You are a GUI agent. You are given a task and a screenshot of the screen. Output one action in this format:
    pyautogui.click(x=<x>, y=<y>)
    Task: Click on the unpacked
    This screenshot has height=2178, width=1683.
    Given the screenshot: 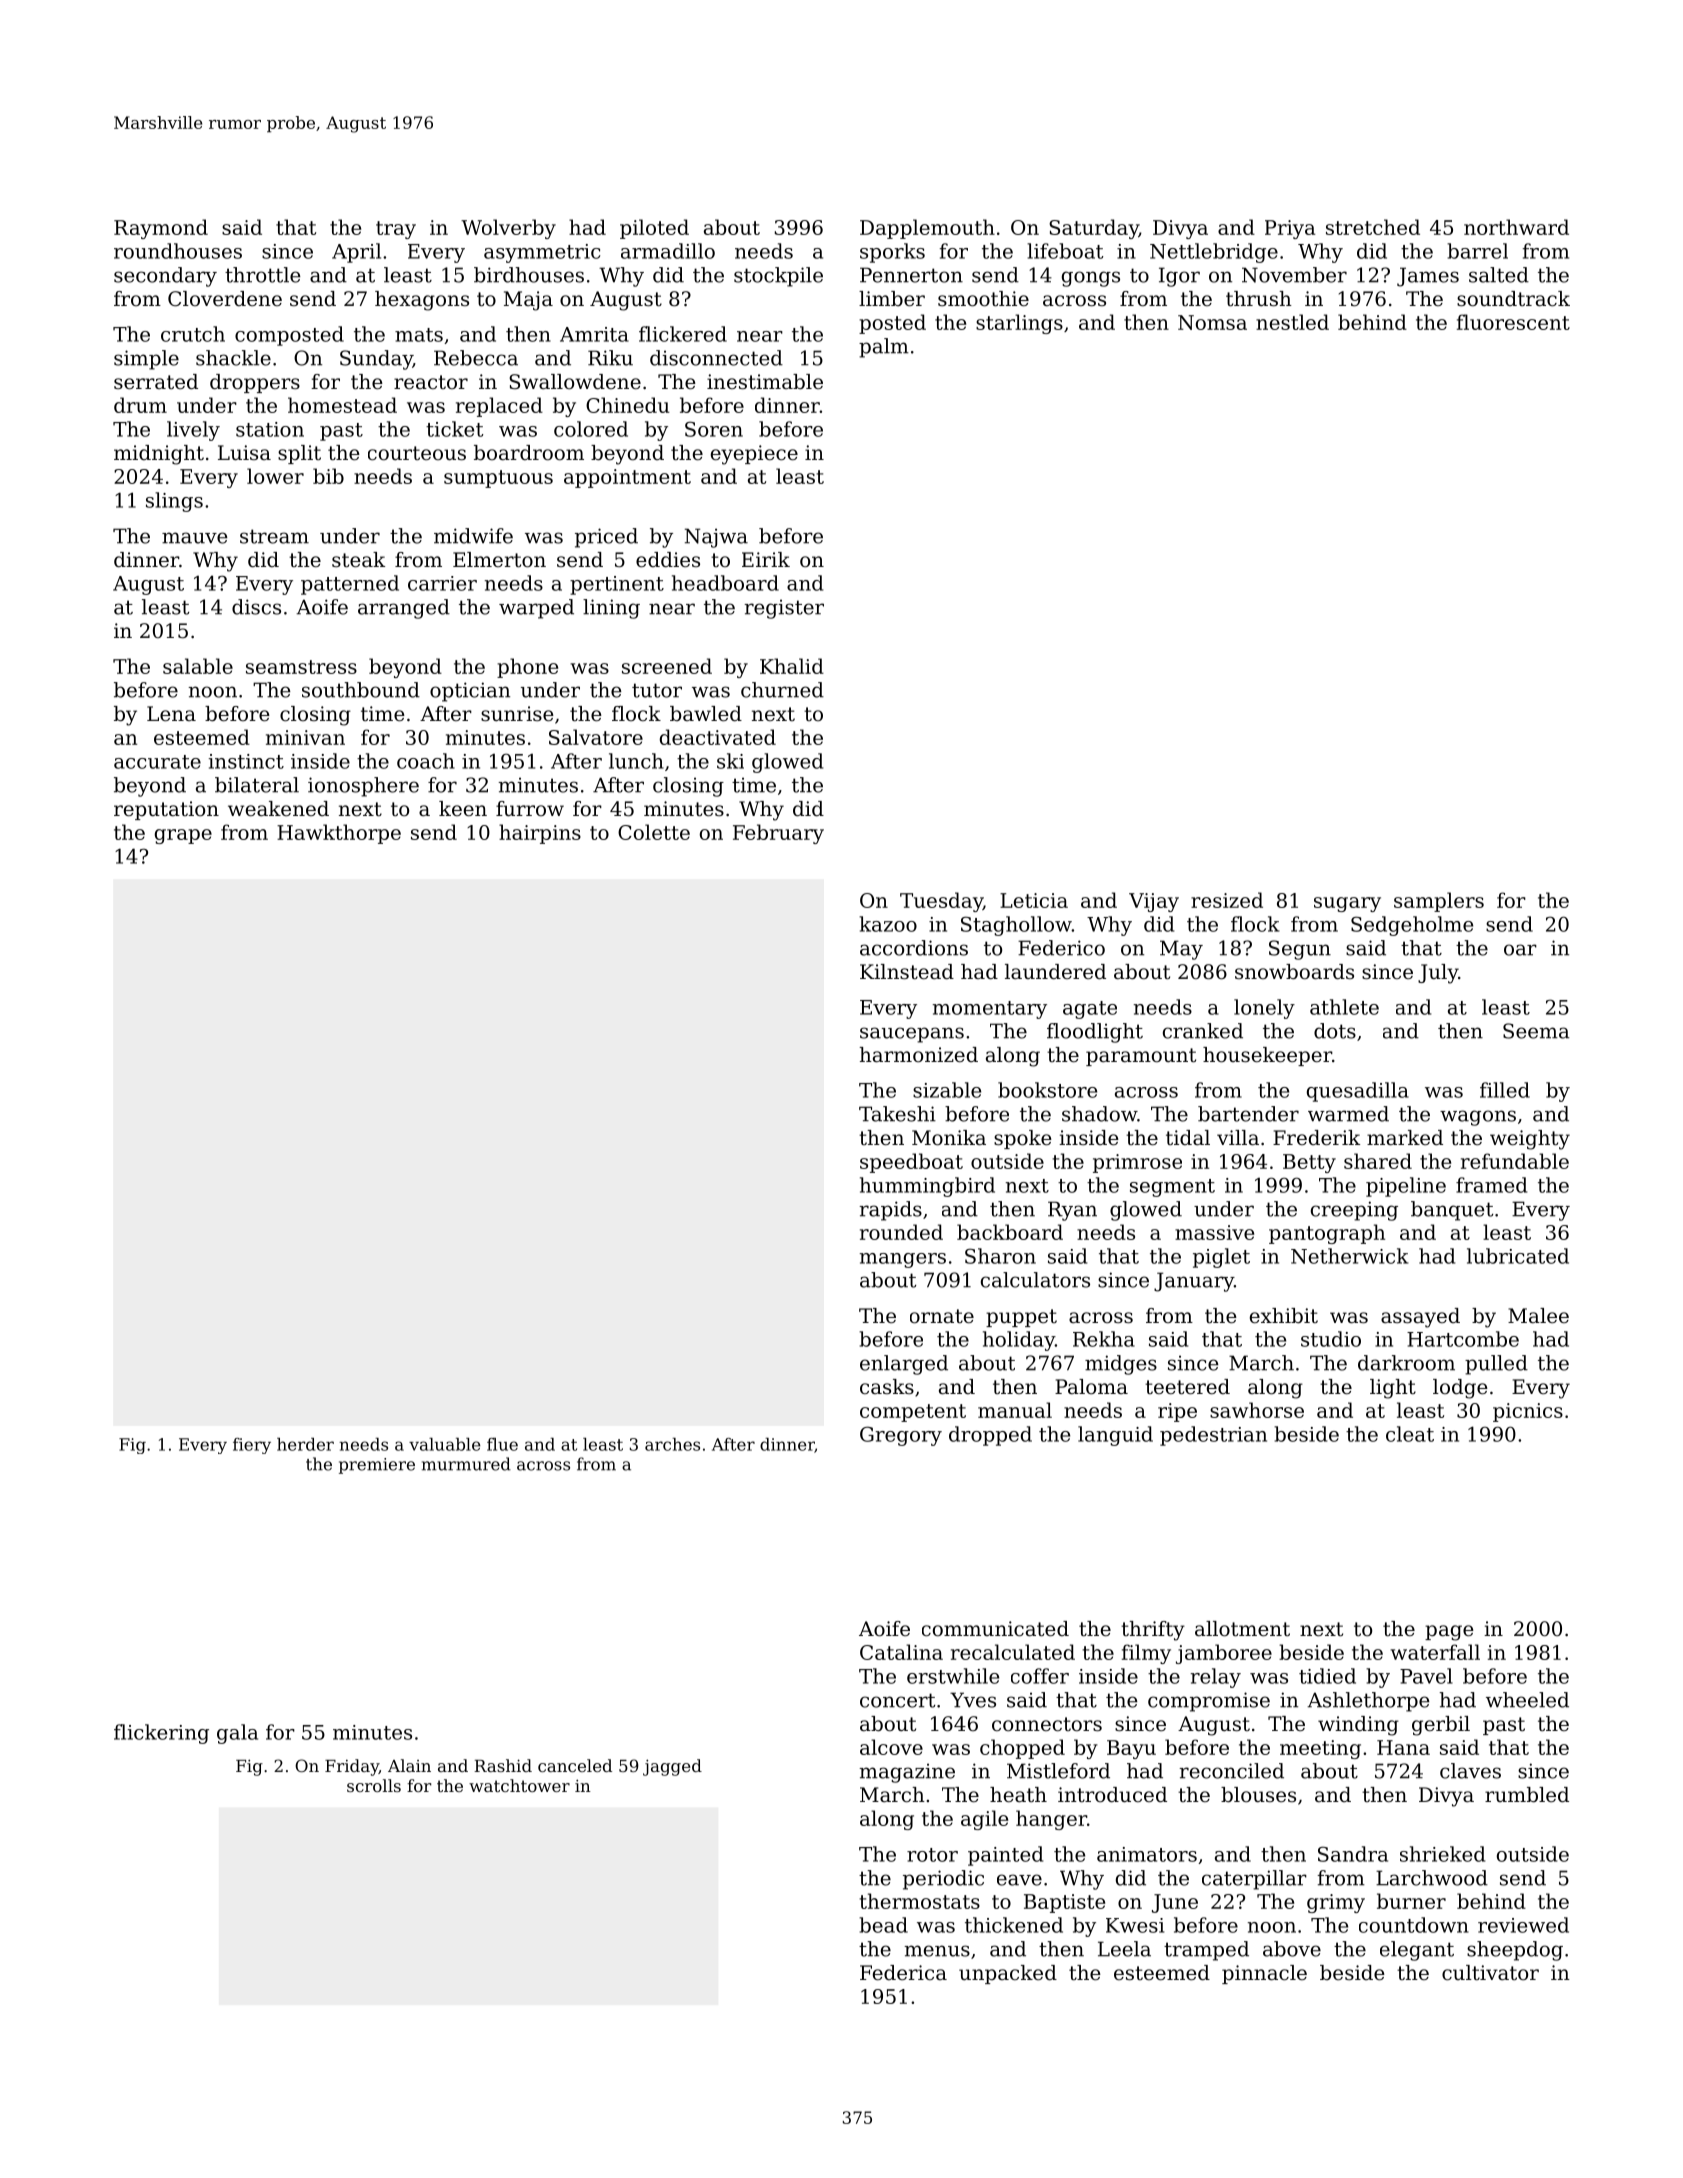 What is the action you would take?
    pyautogui.click(x=1008, y=1974)
